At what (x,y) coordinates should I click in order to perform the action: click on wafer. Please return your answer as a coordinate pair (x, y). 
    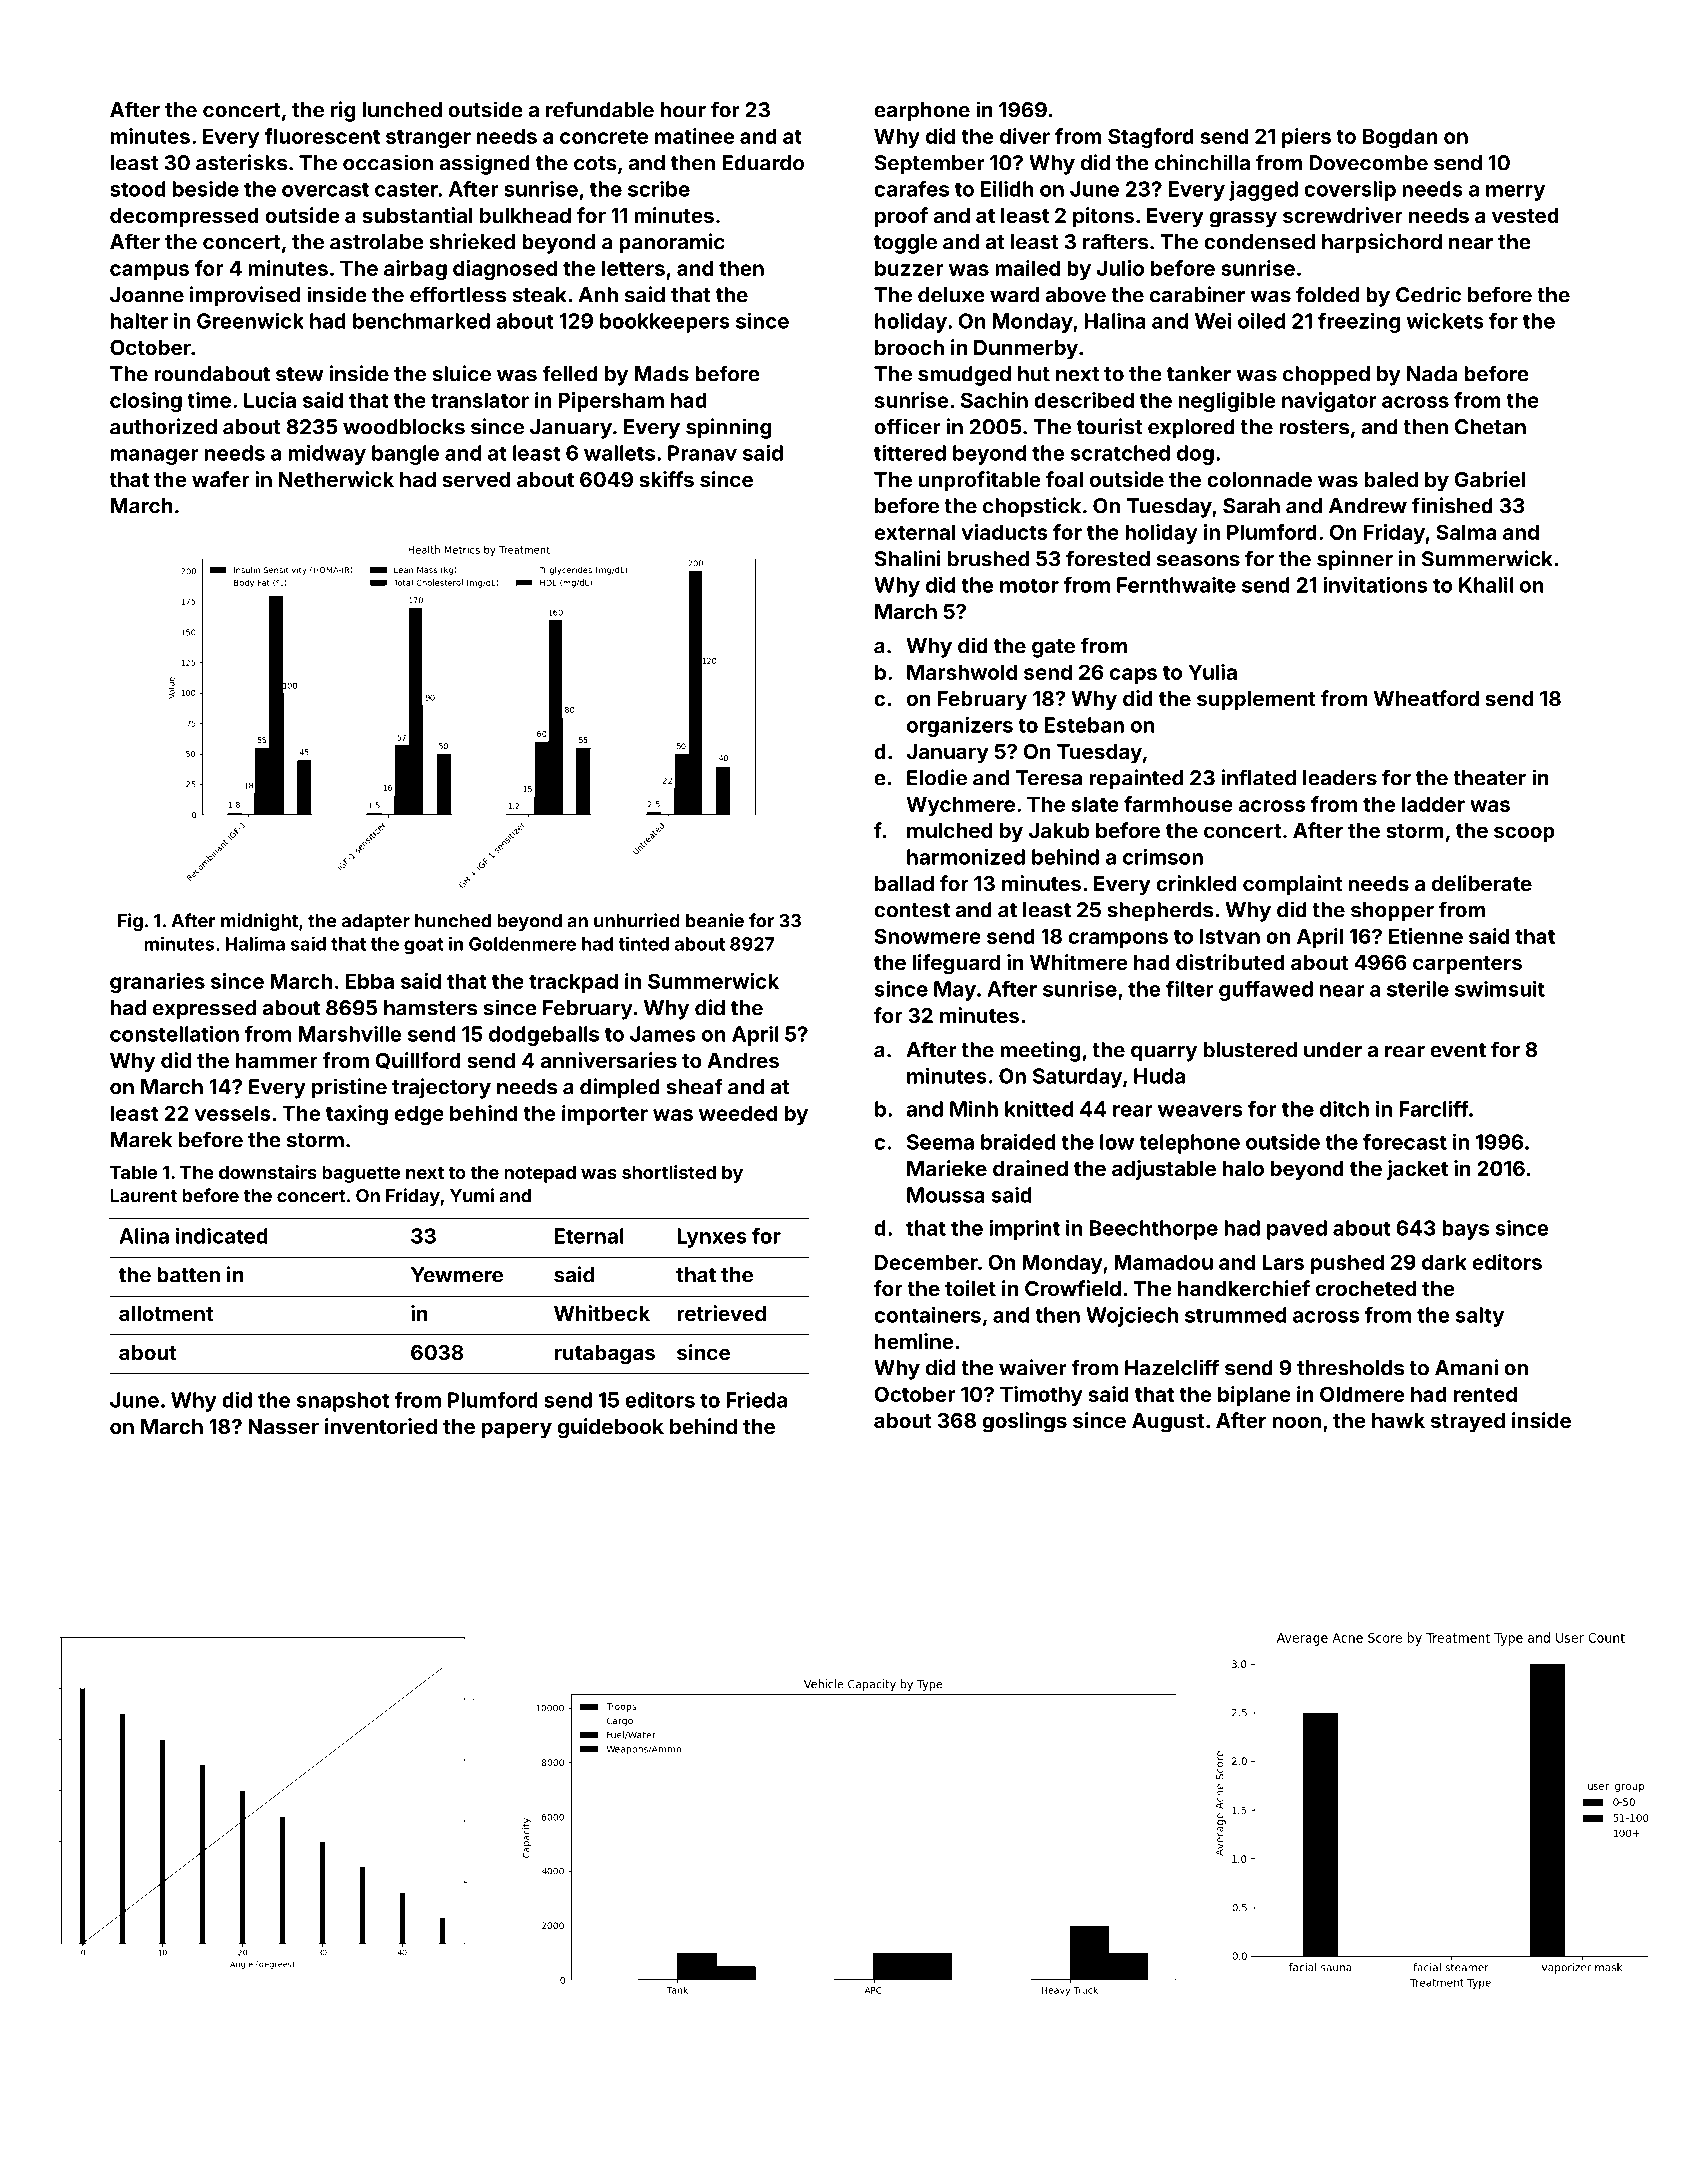
    Looking at the image, I should click on (221, 479).
